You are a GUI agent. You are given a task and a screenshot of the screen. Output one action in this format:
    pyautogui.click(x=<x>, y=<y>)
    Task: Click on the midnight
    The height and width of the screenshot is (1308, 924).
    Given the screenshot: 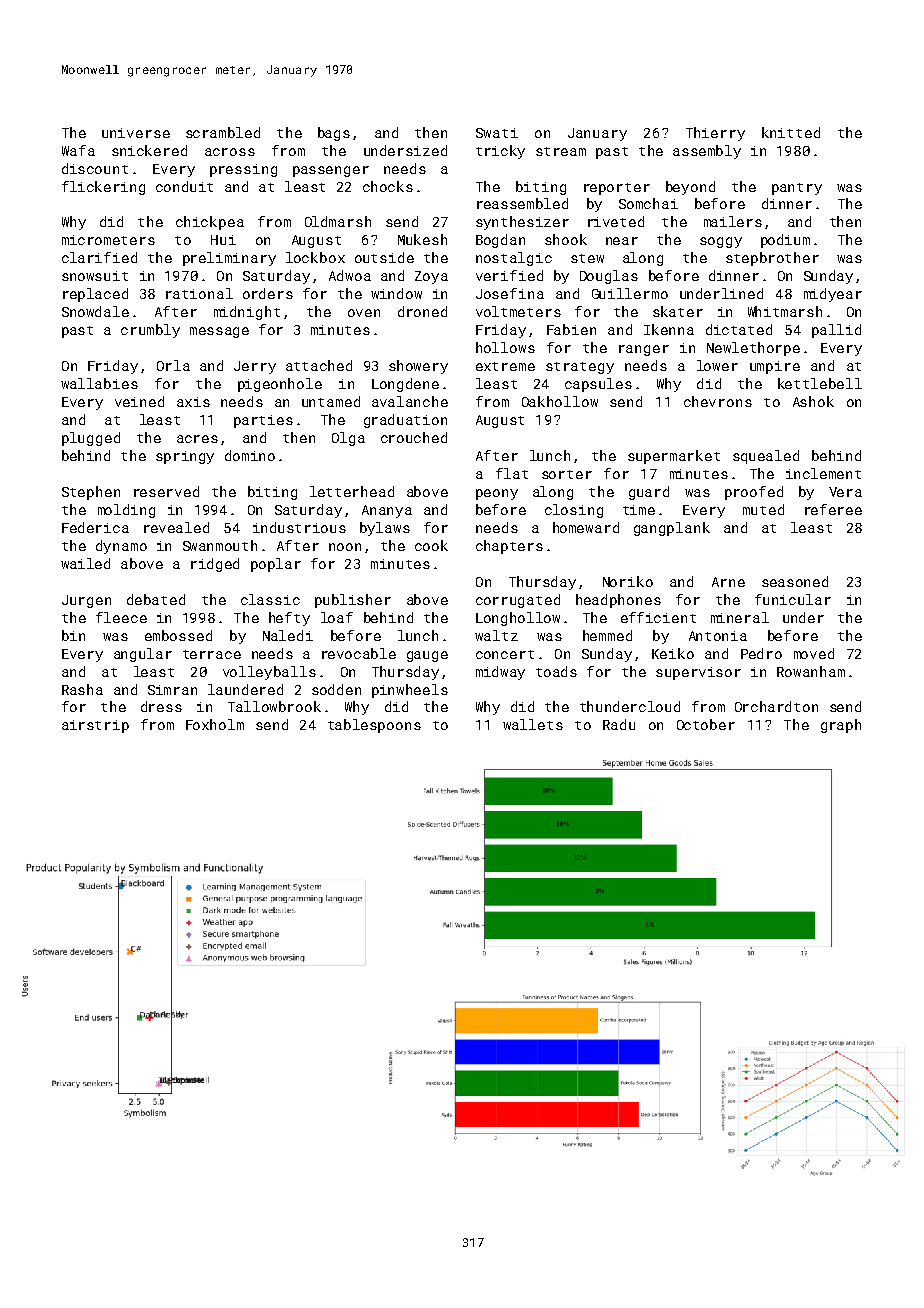 What is the action you would take?
    pyautogui.click(x=247, y=313)
